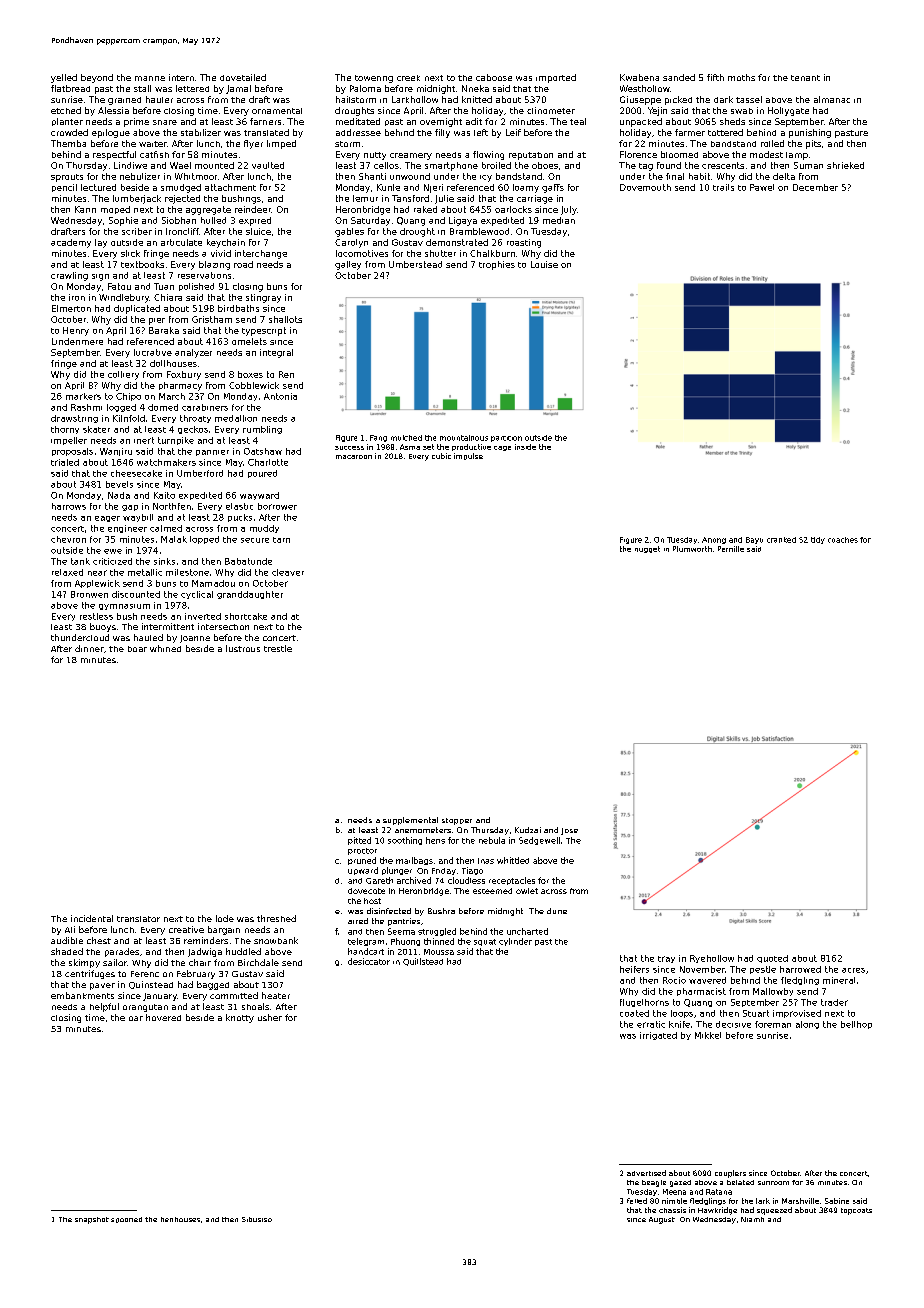 The width and height of the image is (924, 1308). I want to click on analyzer, so click(193, 353).
